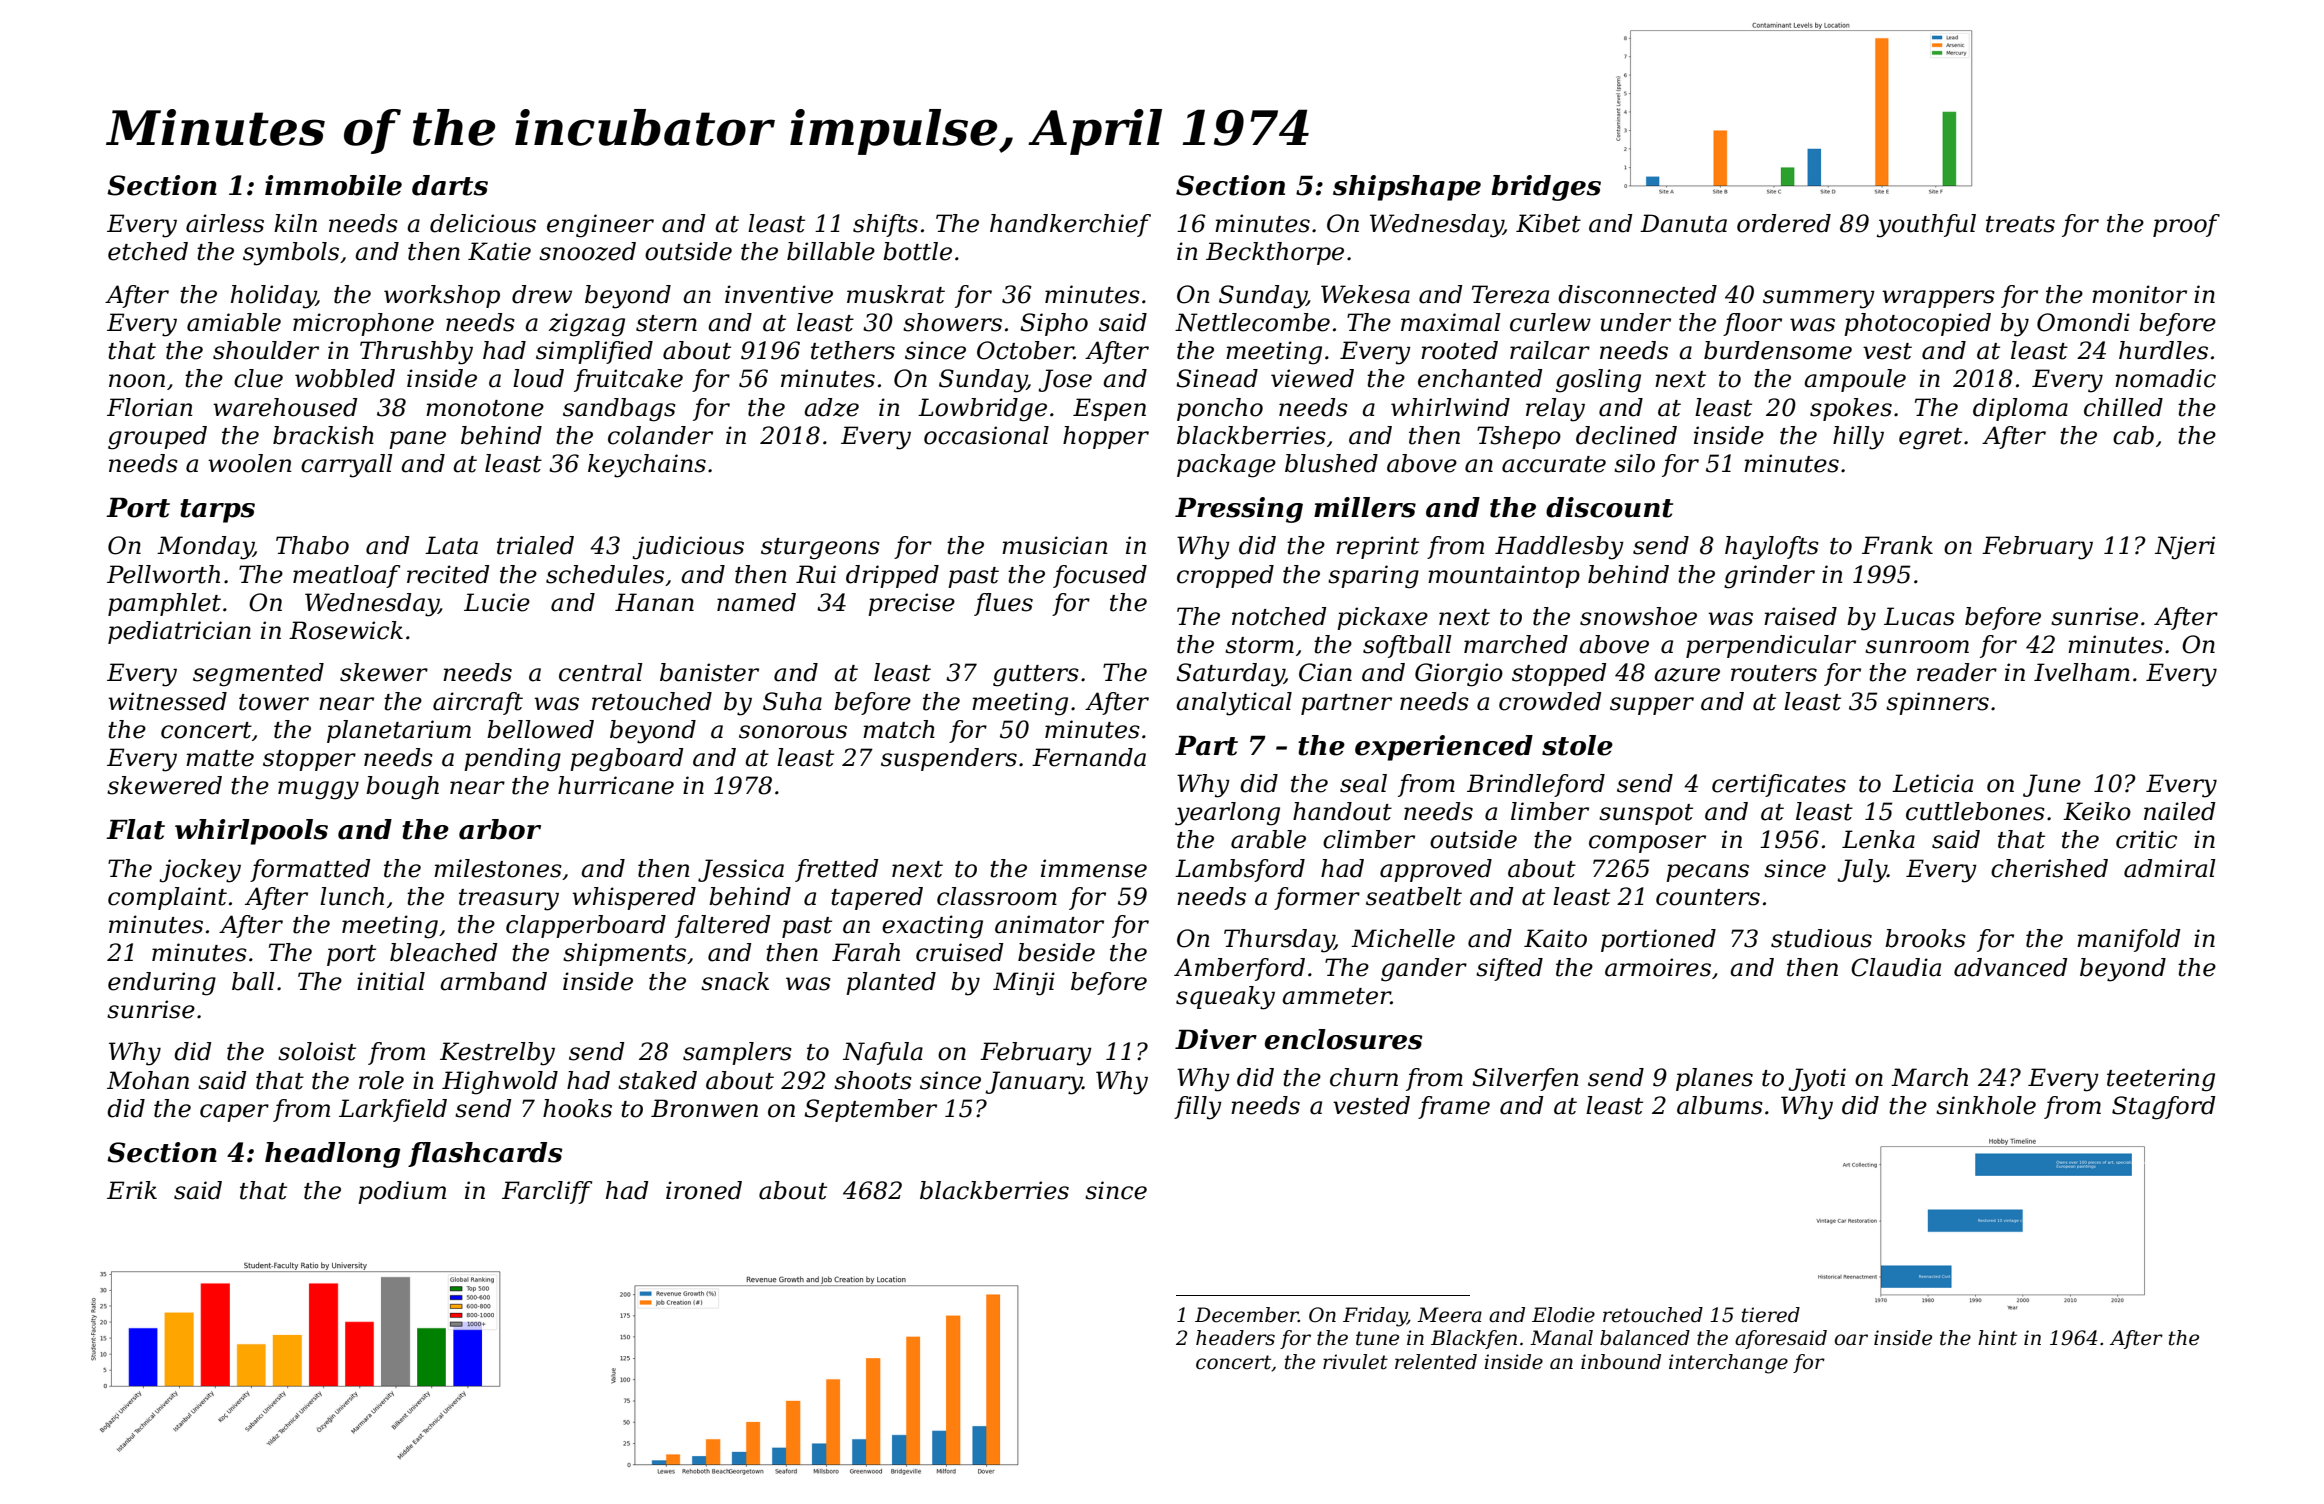 The width and height of the page is (2324, 1504). I want to click on tarps, so click(217, 511).
